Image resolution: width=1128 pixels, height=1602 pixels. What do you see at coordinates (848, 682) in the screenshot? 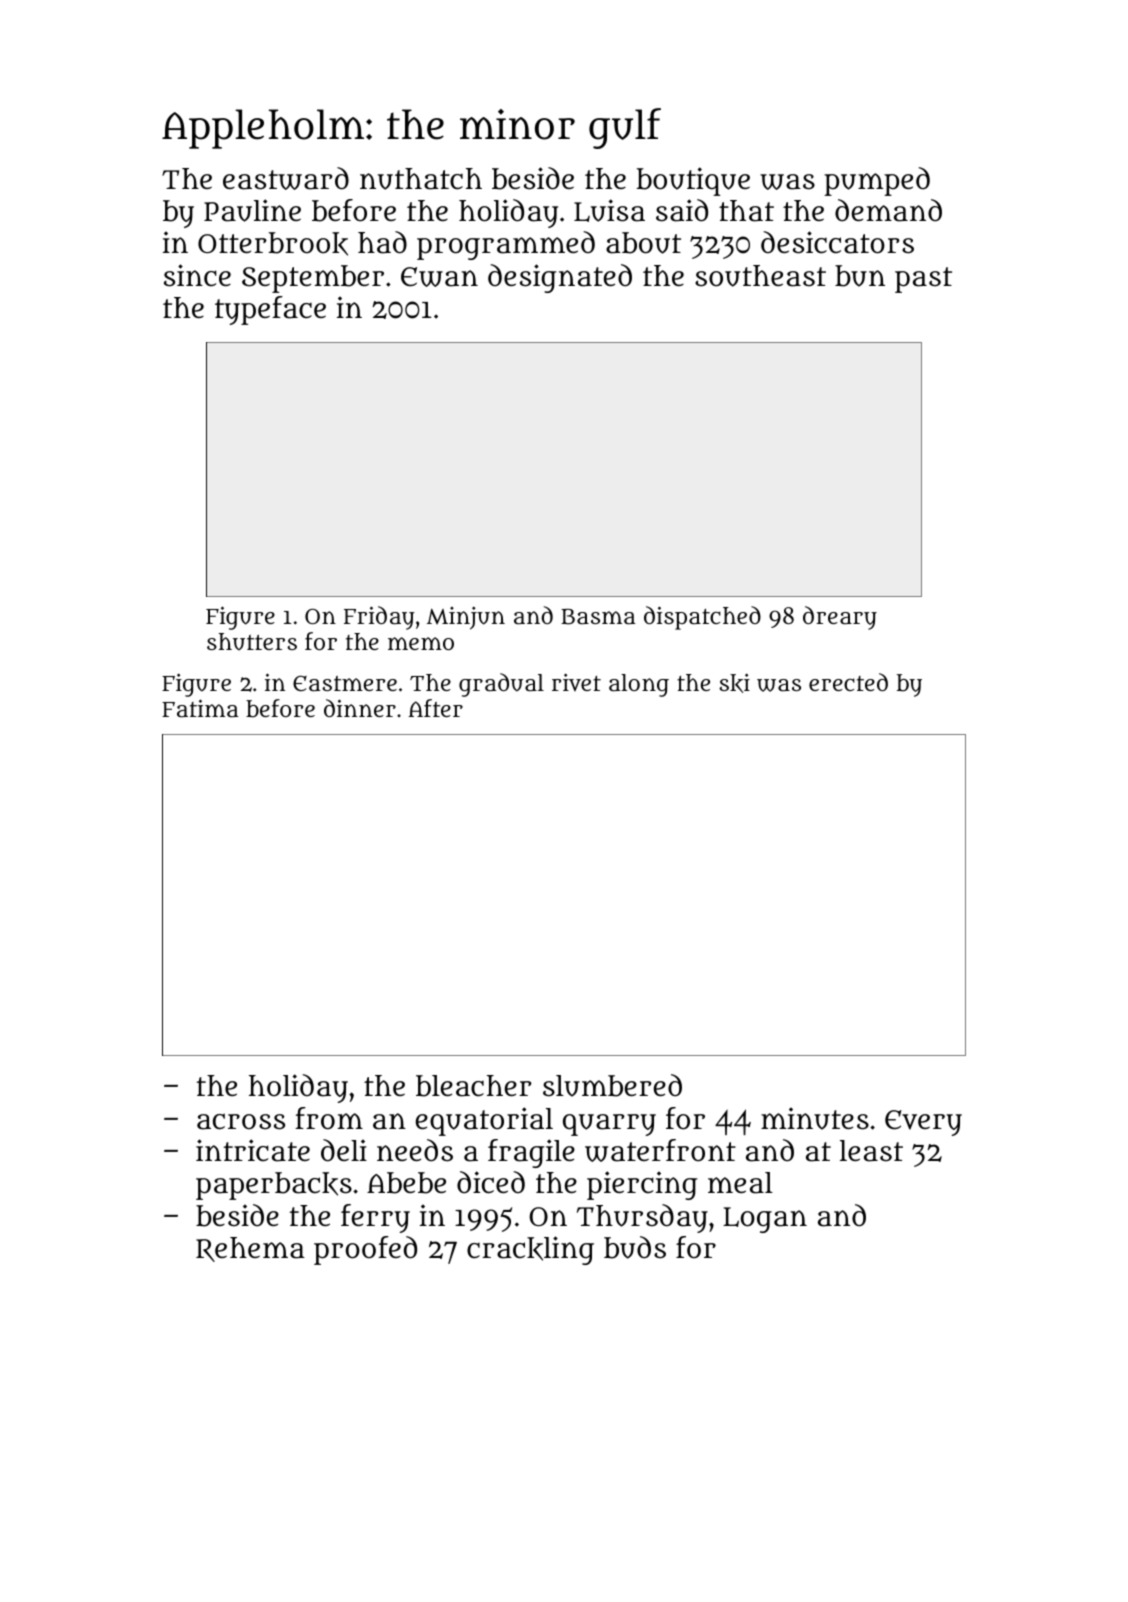
I see `erected` at bounding box center [848, 682].
